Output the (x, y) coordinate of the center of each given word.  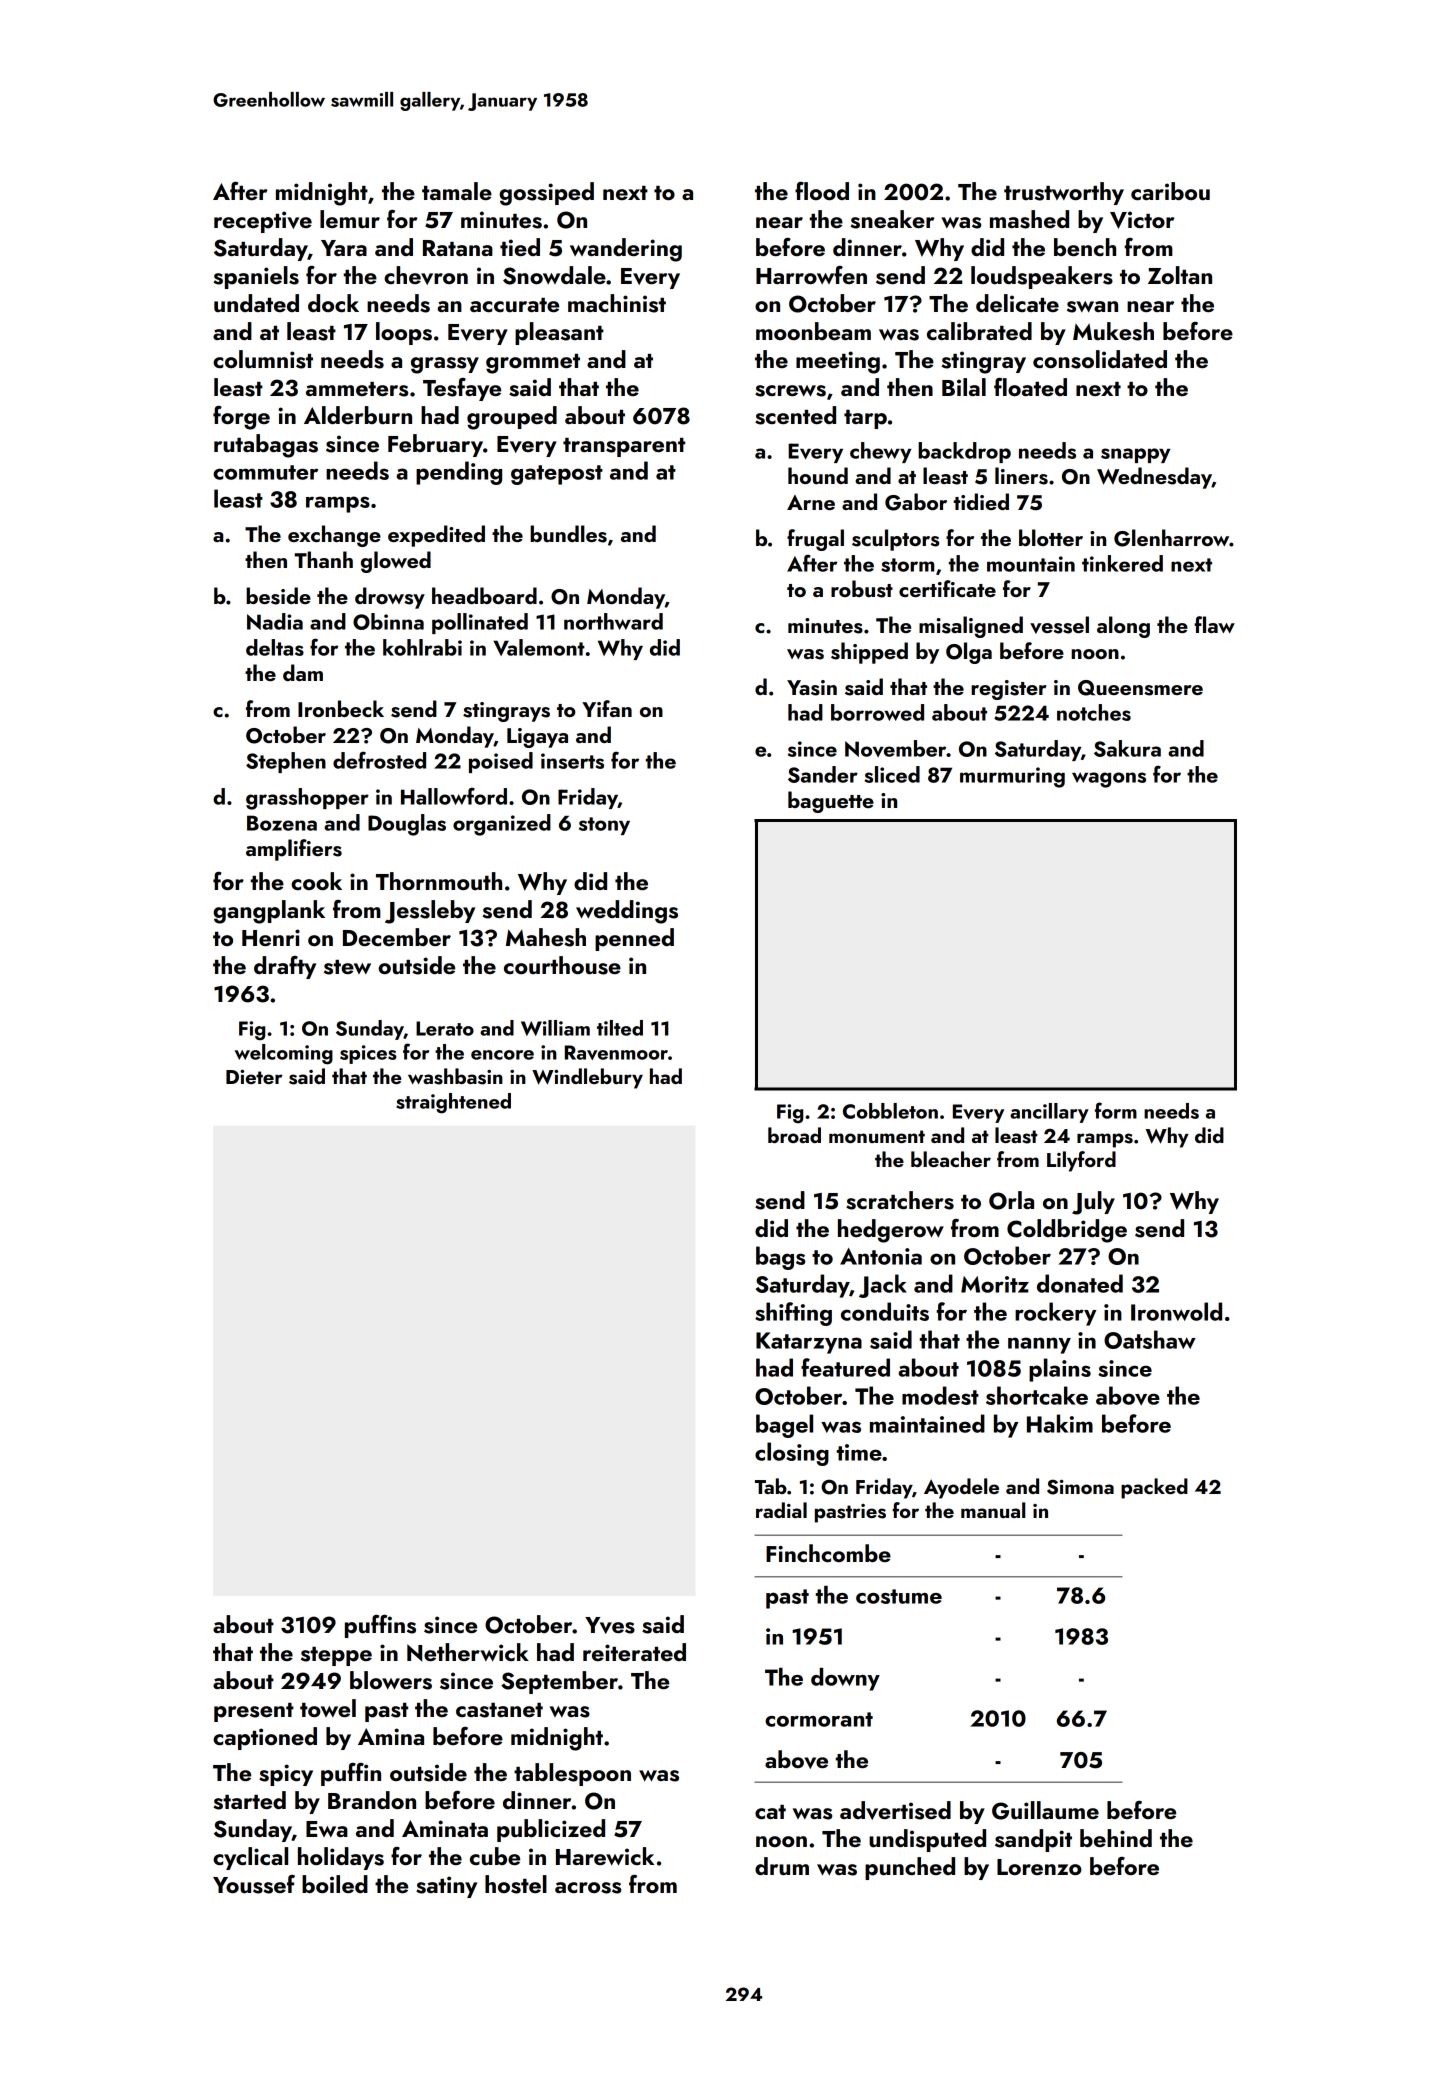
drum (782, 1866)
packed (1154, 1488)
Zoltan (1180, 275)
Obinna (388, 621)
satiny (446, 1887)
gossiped (546, 194)
